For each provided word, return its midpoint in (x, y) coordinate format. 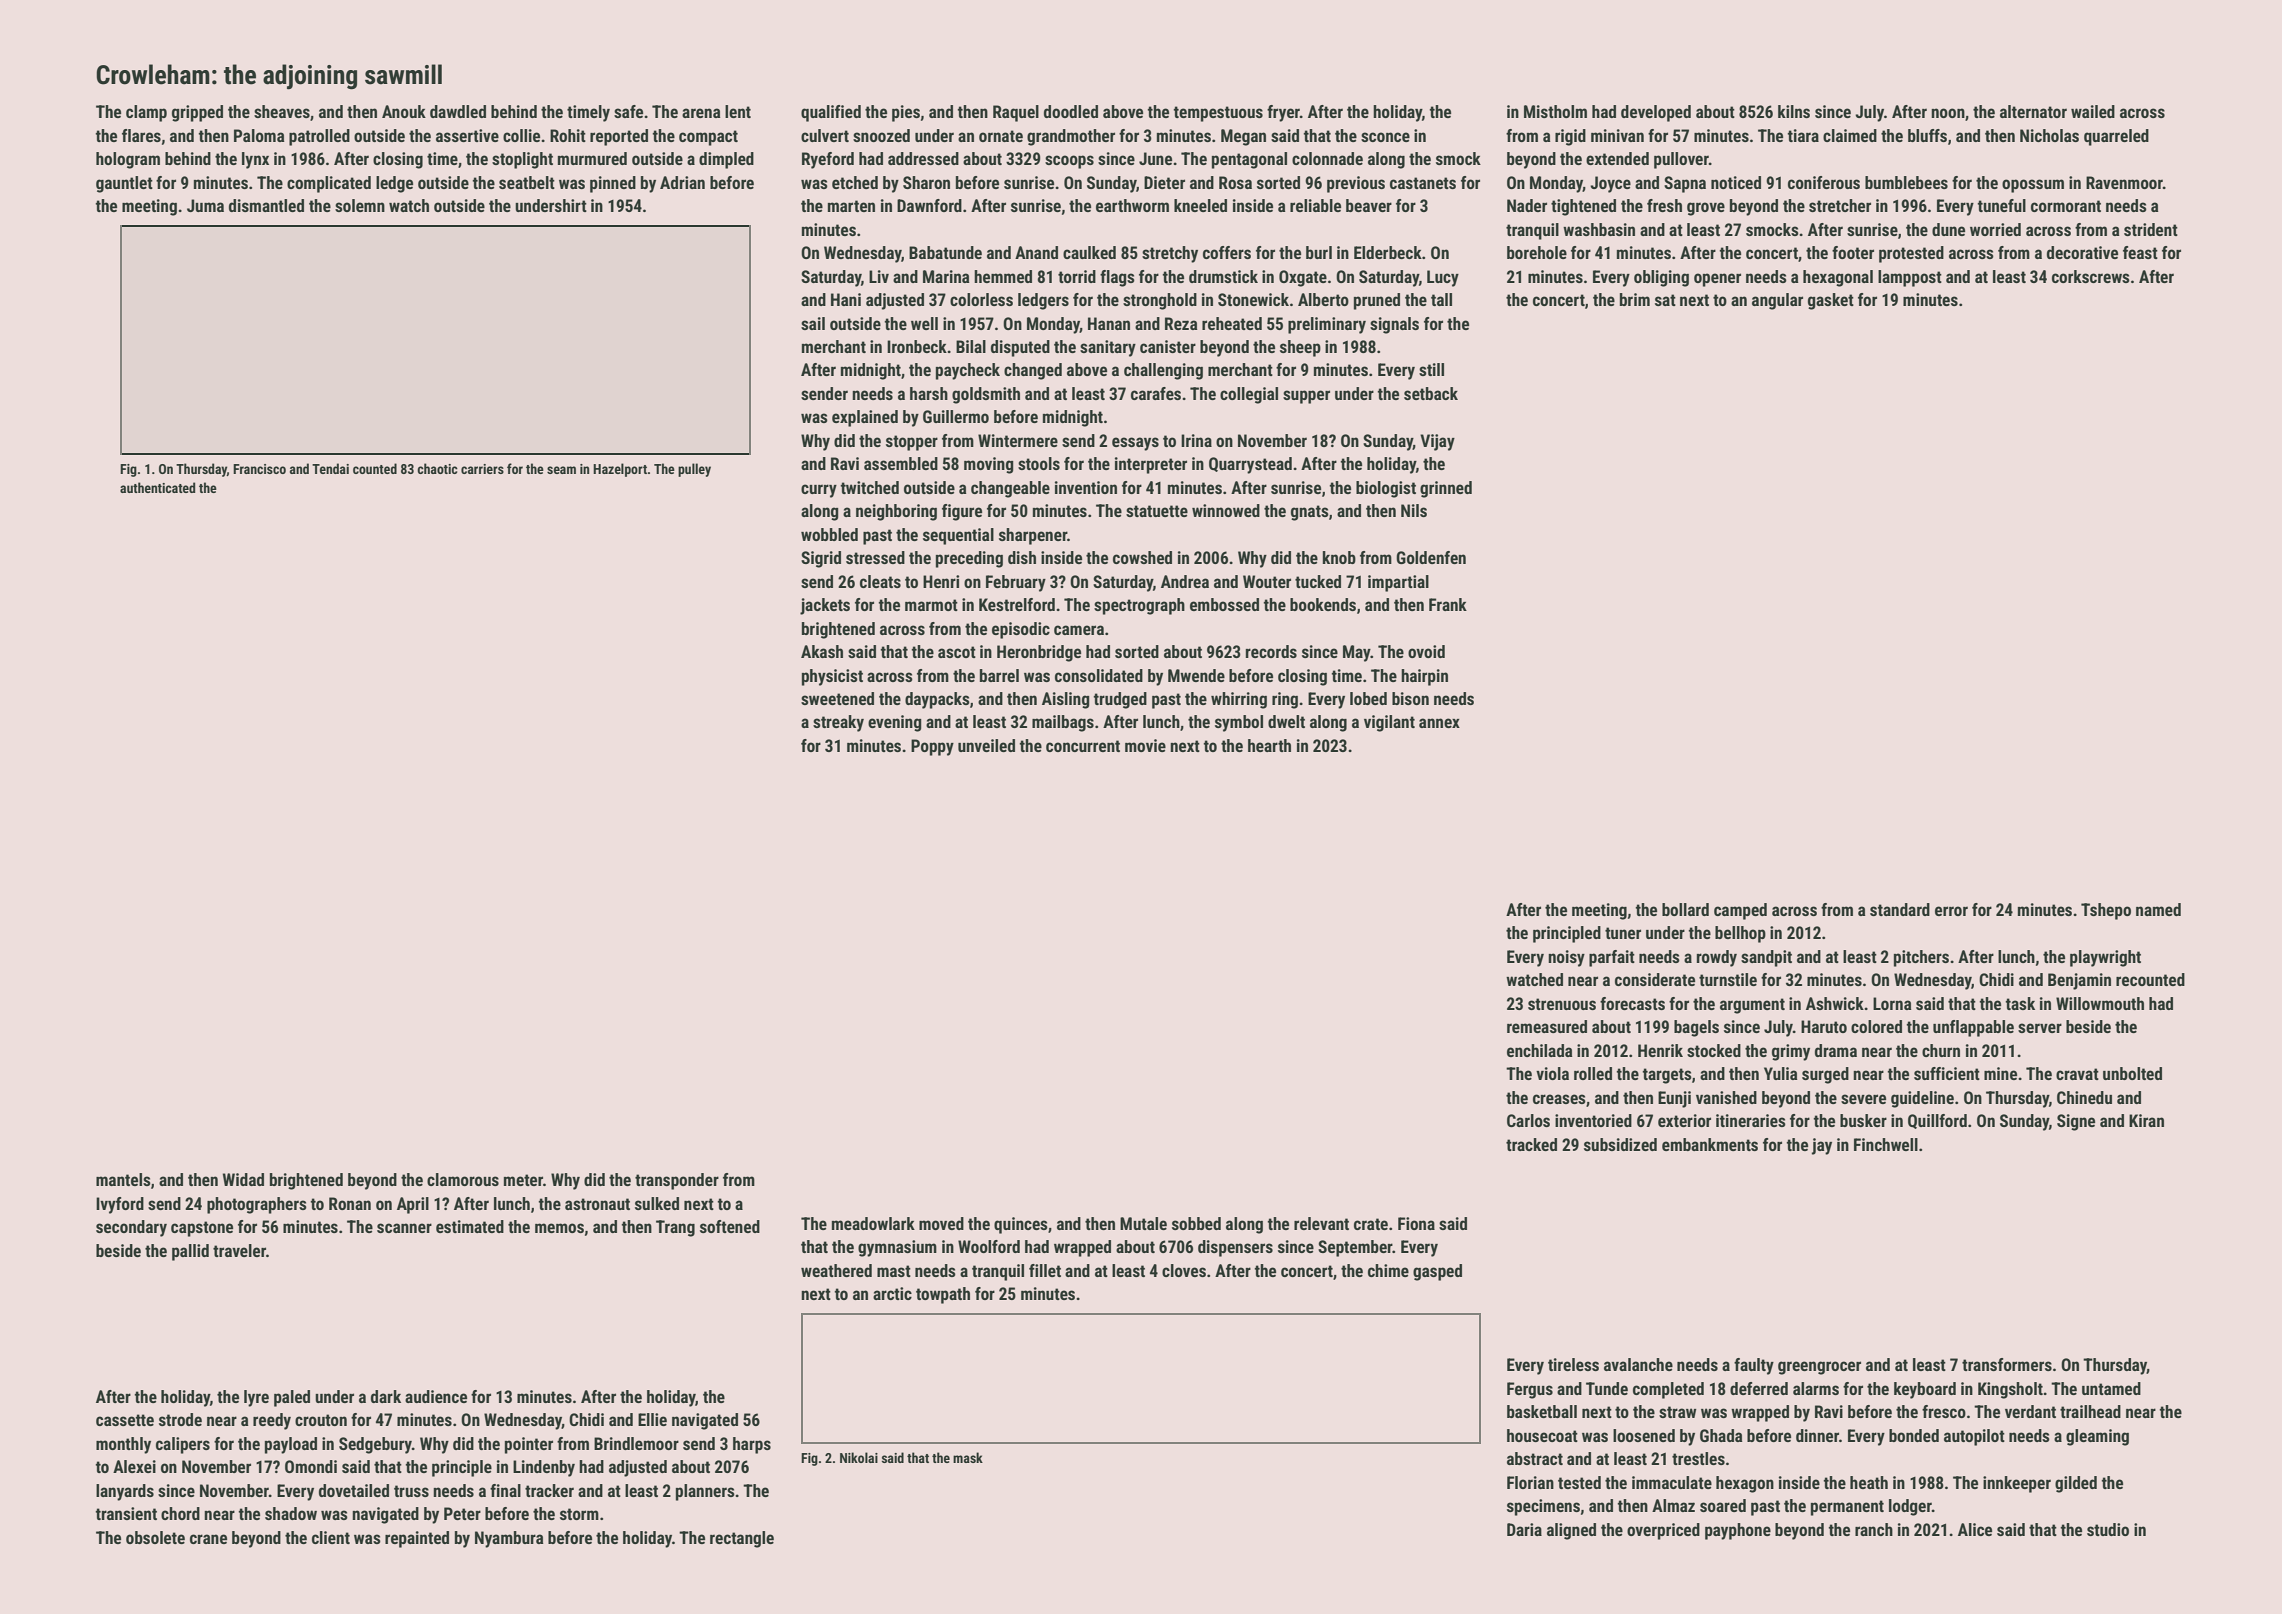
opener (1717, 280)
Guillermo (956, 416)
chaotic (437, 468)
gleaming (2097, 1437)
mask (968, 1457)
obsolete (155, 1537)
